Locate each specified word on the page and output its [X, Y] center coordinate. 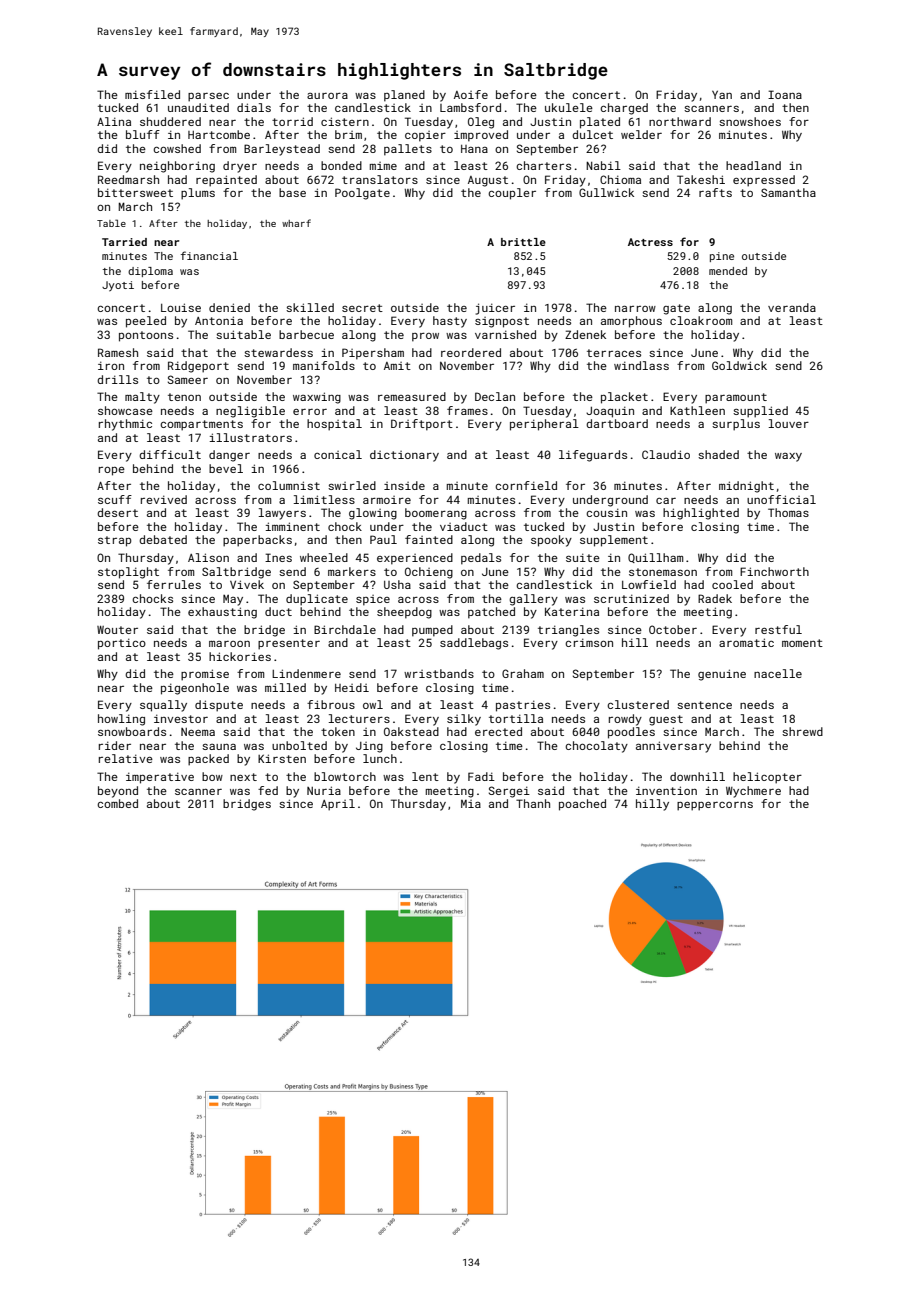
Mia [471, 804]
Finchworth [774, 571]
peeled [146, 322]
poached [582, 805]
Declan [495, 396]
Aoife [471, 94]
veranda [792, 307]
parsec [208, 97]
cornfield [526, 485]
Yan [722, 94]
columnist [289, 485]
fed [268, 790]
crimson [589, 642]
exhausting [222, 613]
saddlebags [474, 644]
